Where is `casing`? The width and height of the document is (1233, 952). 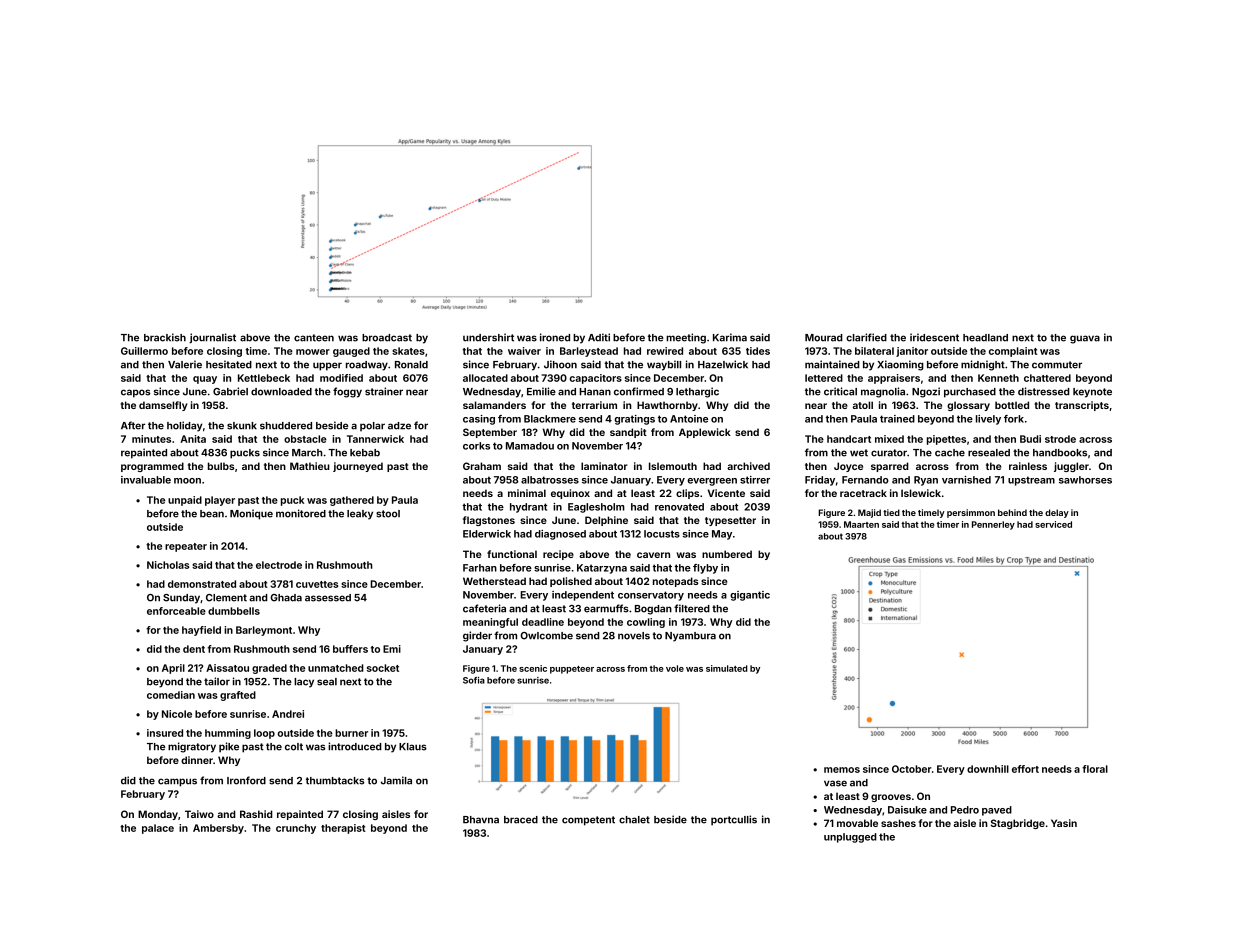
casing is located at coordinates (479, 420).
